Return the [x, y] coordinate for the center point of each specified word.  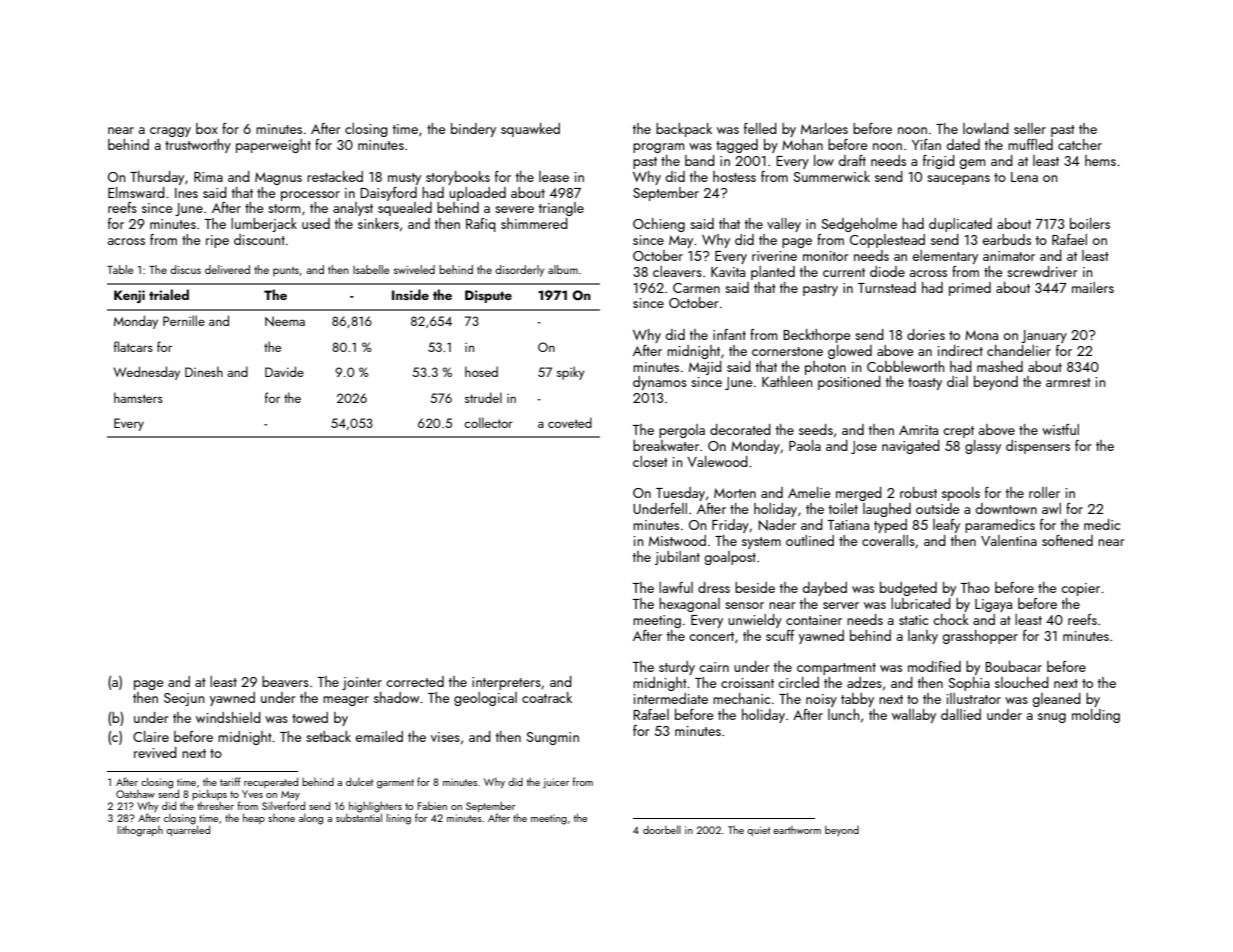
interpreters [506, 683]
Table [120, 269]
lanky [923, 637]
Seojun [184, 699]
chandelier [1019, 350]
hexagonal [689, 605]
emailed [379, 736]
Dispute [488, 296]
